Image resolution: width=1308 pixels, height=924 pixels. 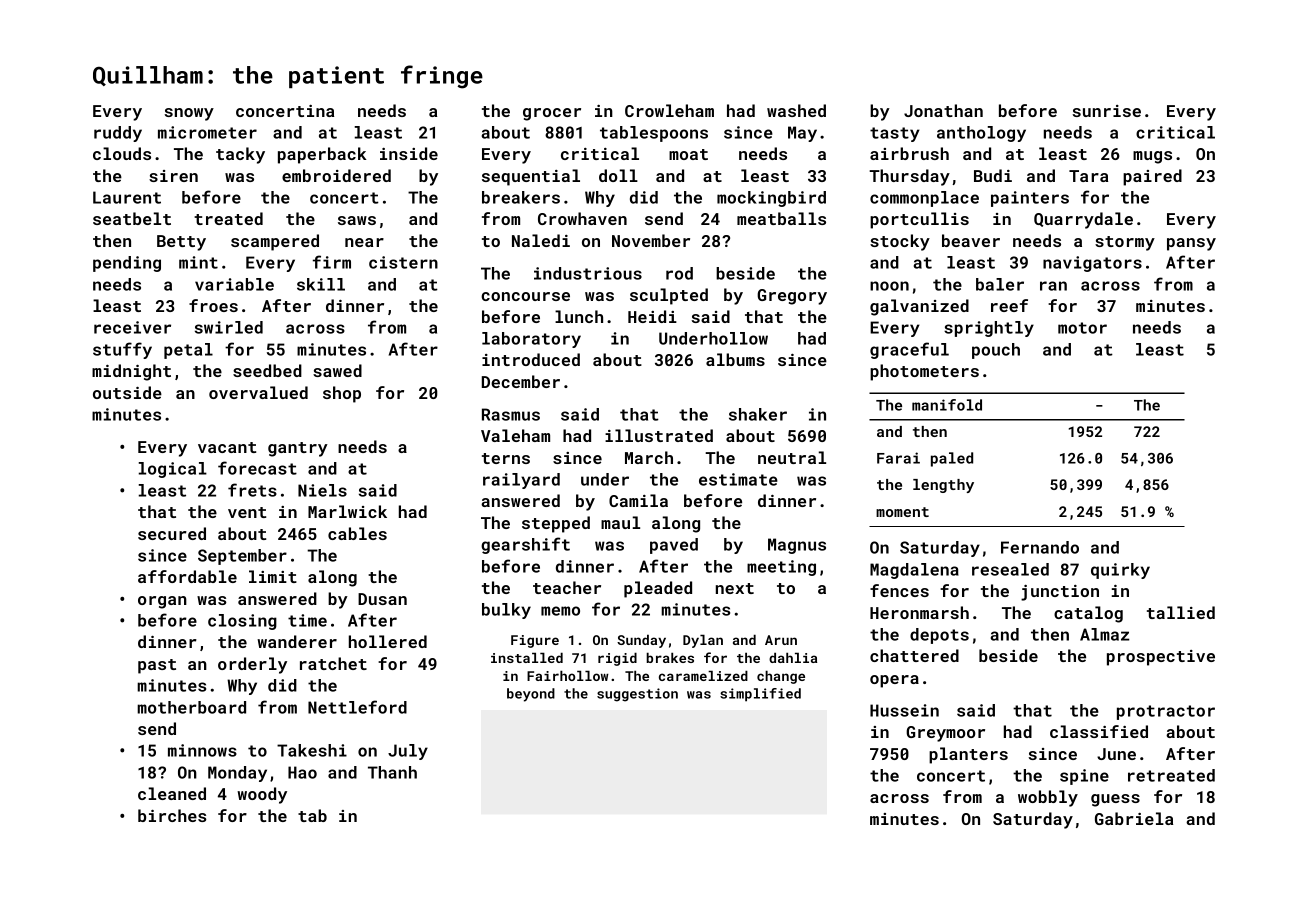 What do you see at coordinates (191, 707) in the image?
I see `motherboard` at bounding box center [191, 707].
